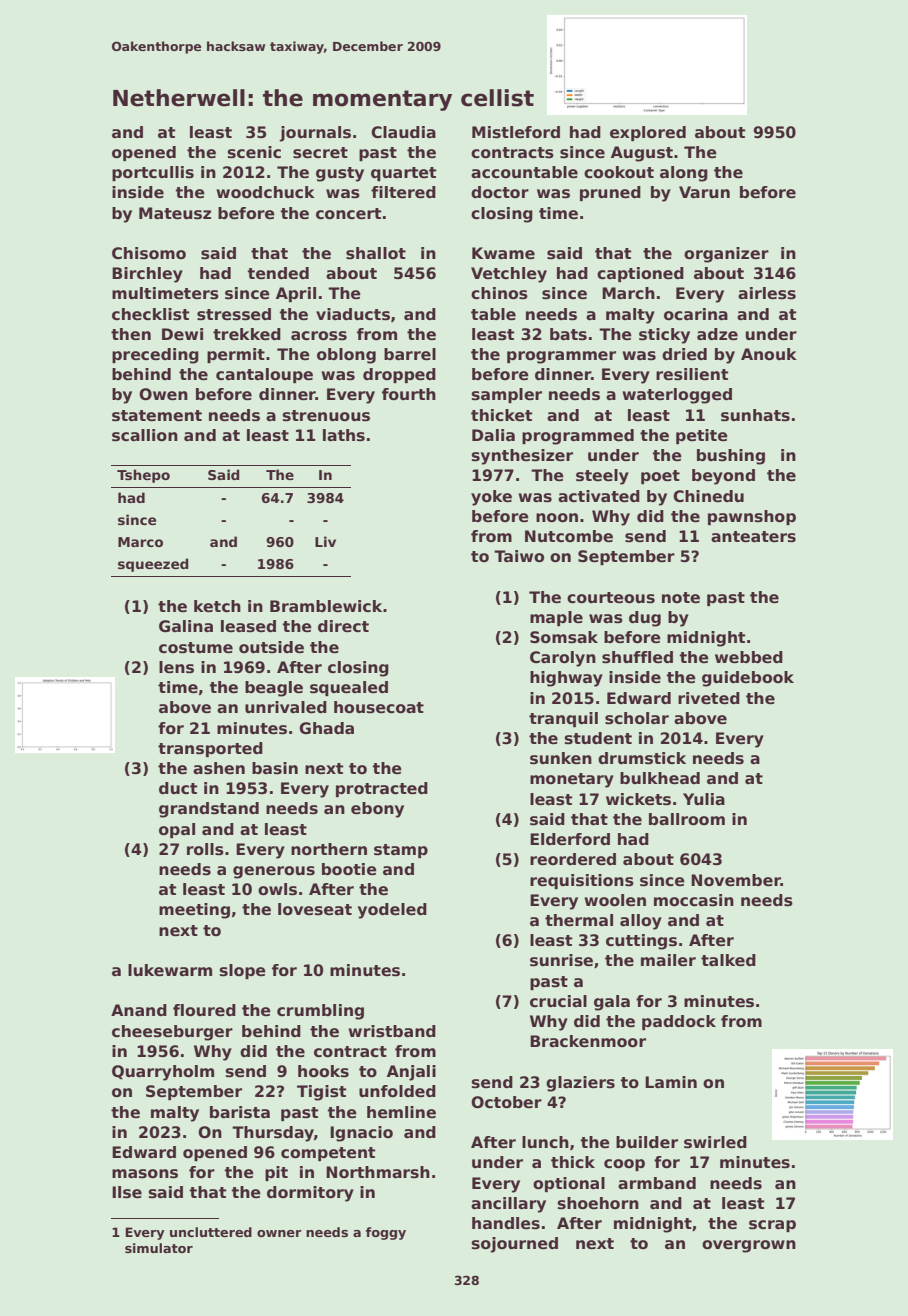 Image resolution: width=908 pixels, height=1316 pixels. Describe the element at coordinates (516, 132) in the screenshot. I see `Mistleford` at that location.
